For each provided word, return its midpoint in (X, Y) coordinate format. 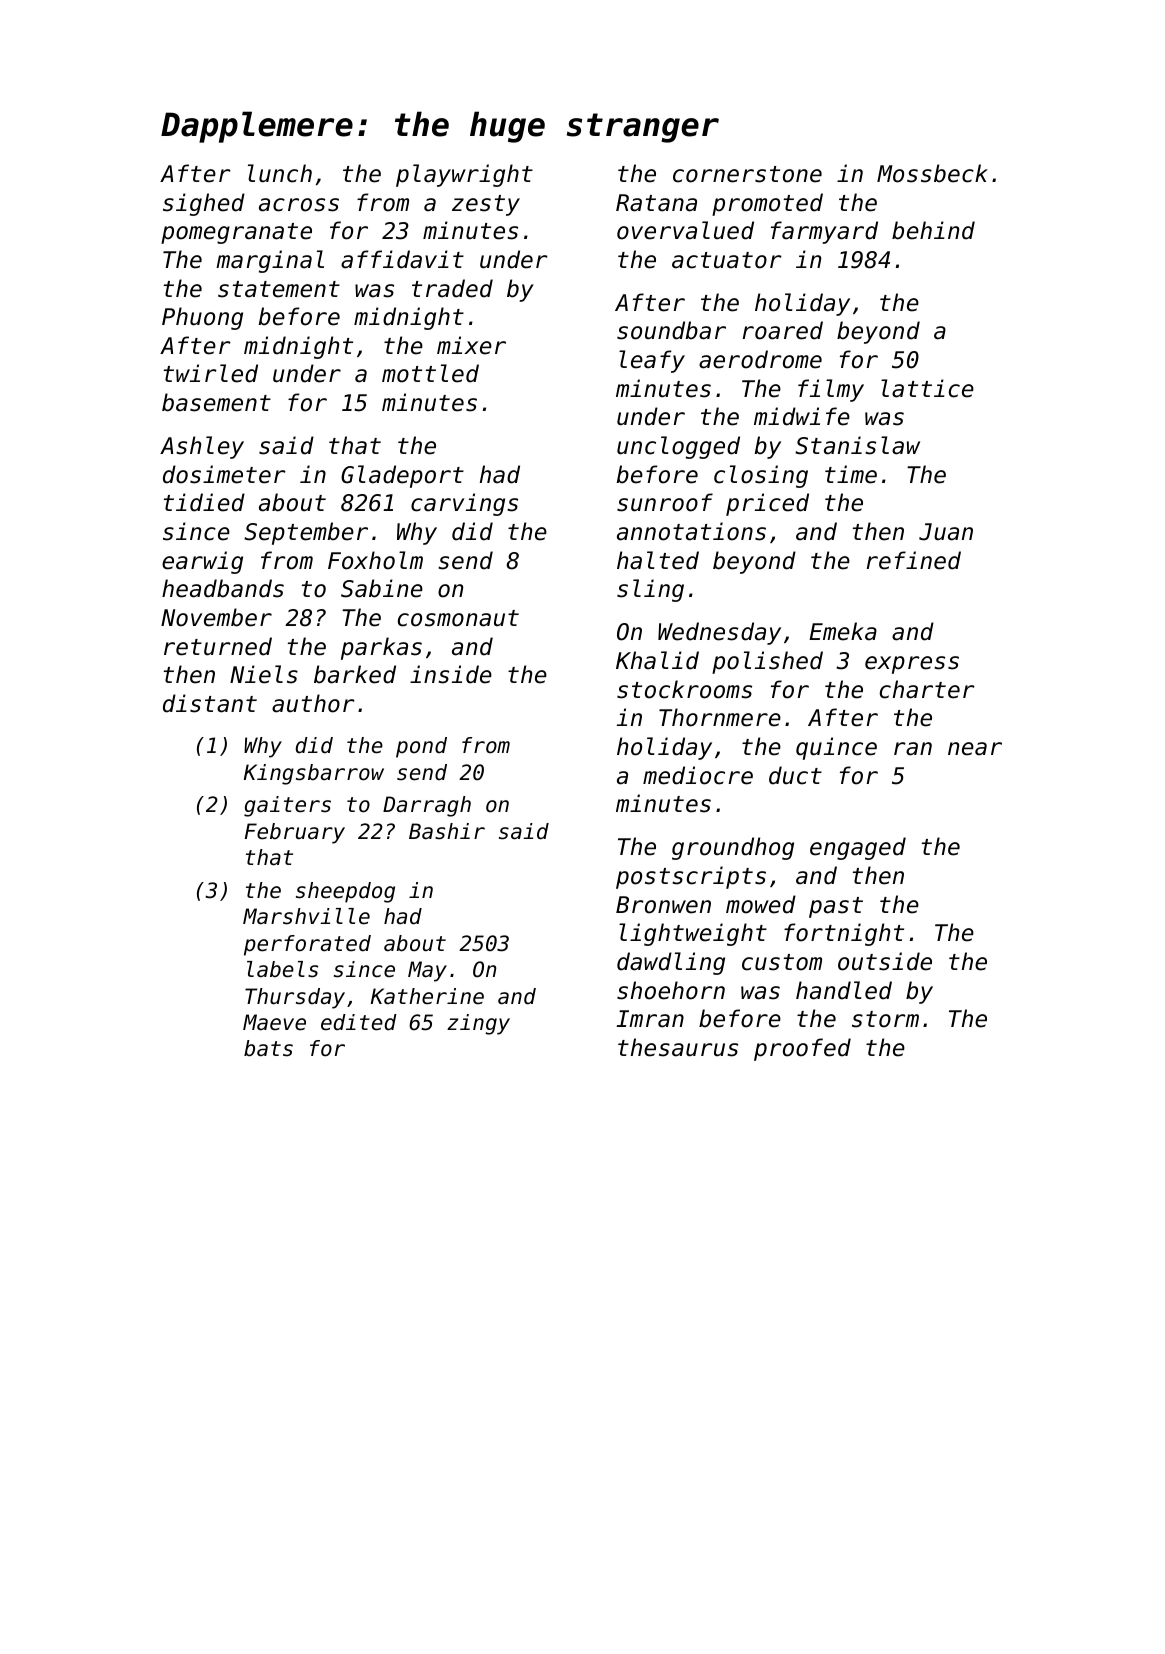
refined (914, 560)
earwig (202, 562)
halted (658, 560)
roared (783, 330)
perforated (307, 945)
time (851, 474)
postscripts (691, 877)
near (975, 749)
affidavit (402, 259)
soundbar (671, 330)
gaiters (287, 806)
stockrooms (684, 689)
